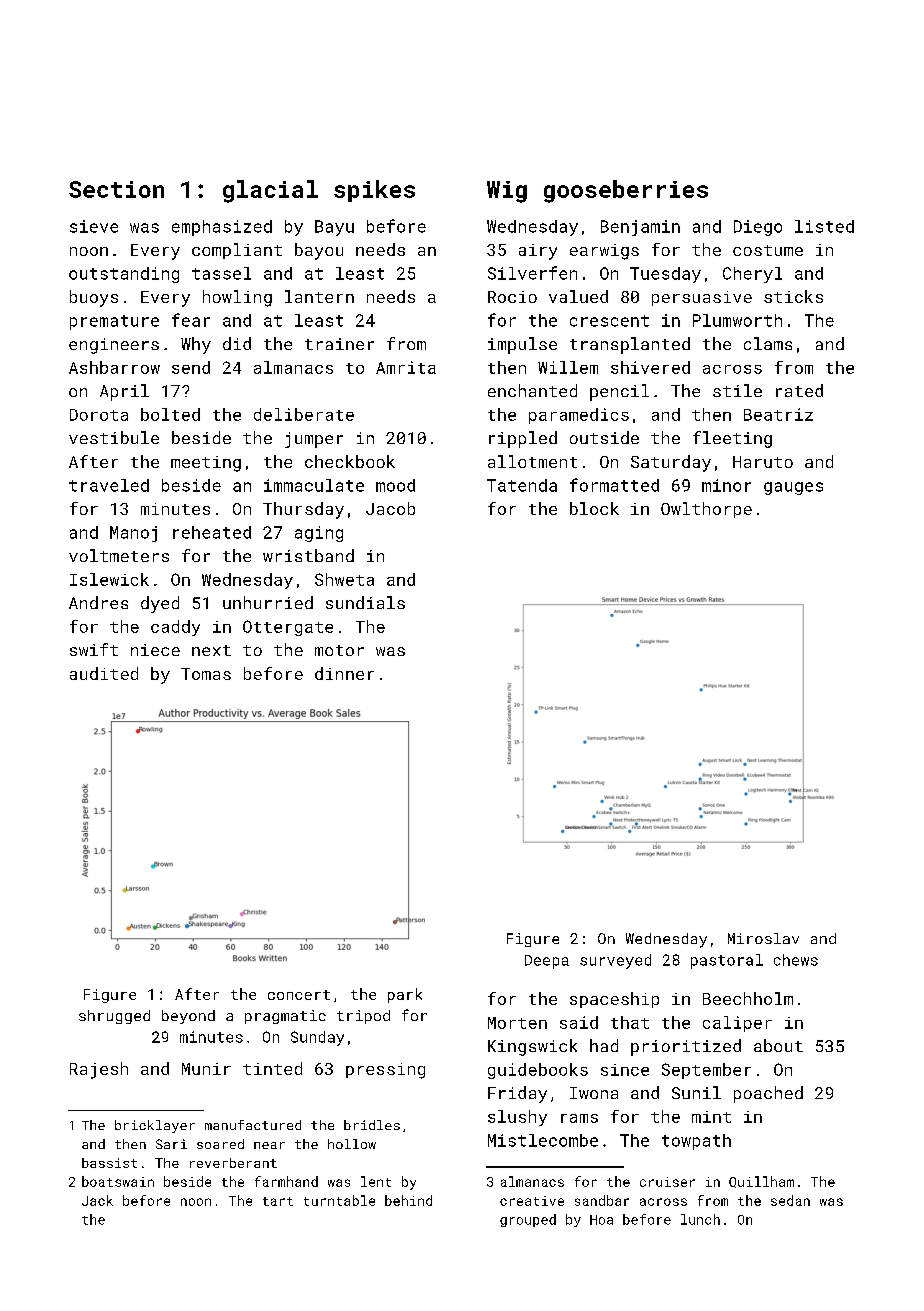 Image resolution: width=924 pixels, height=1311 pixels. I want to click on glacial, so click(270, 191).
